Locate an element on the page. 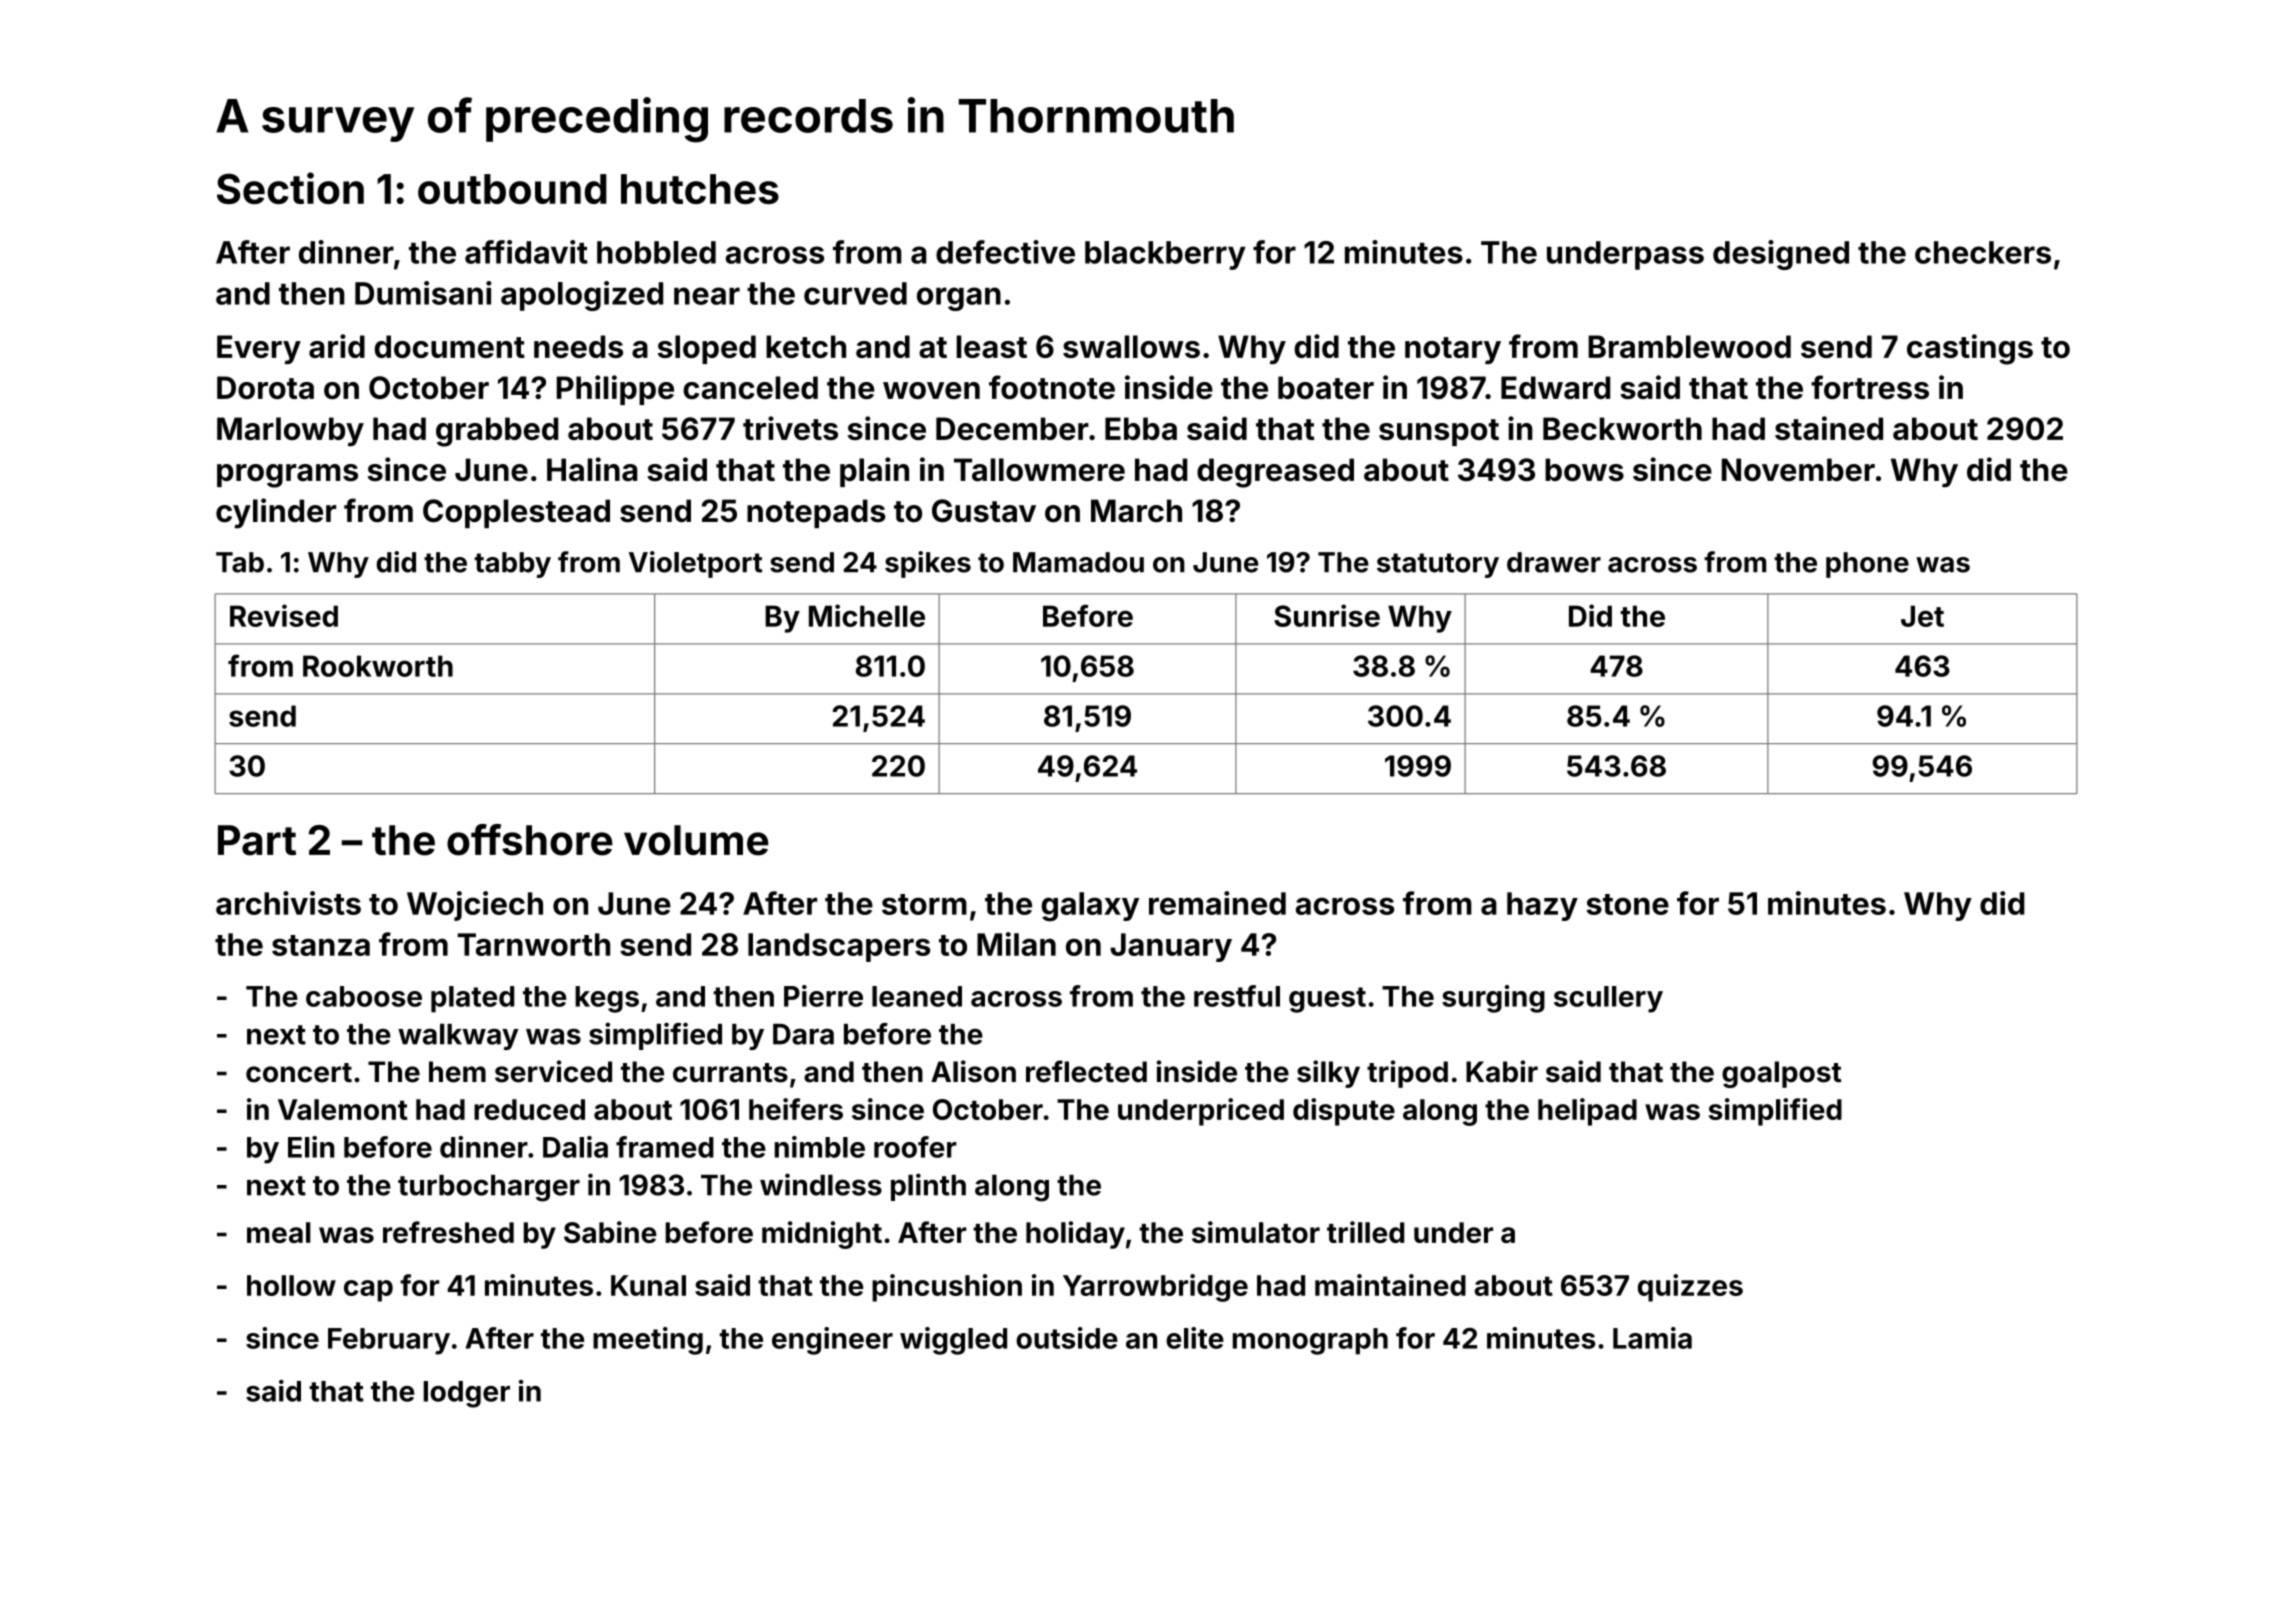  plinth is located at coordinates (928, 1187).
